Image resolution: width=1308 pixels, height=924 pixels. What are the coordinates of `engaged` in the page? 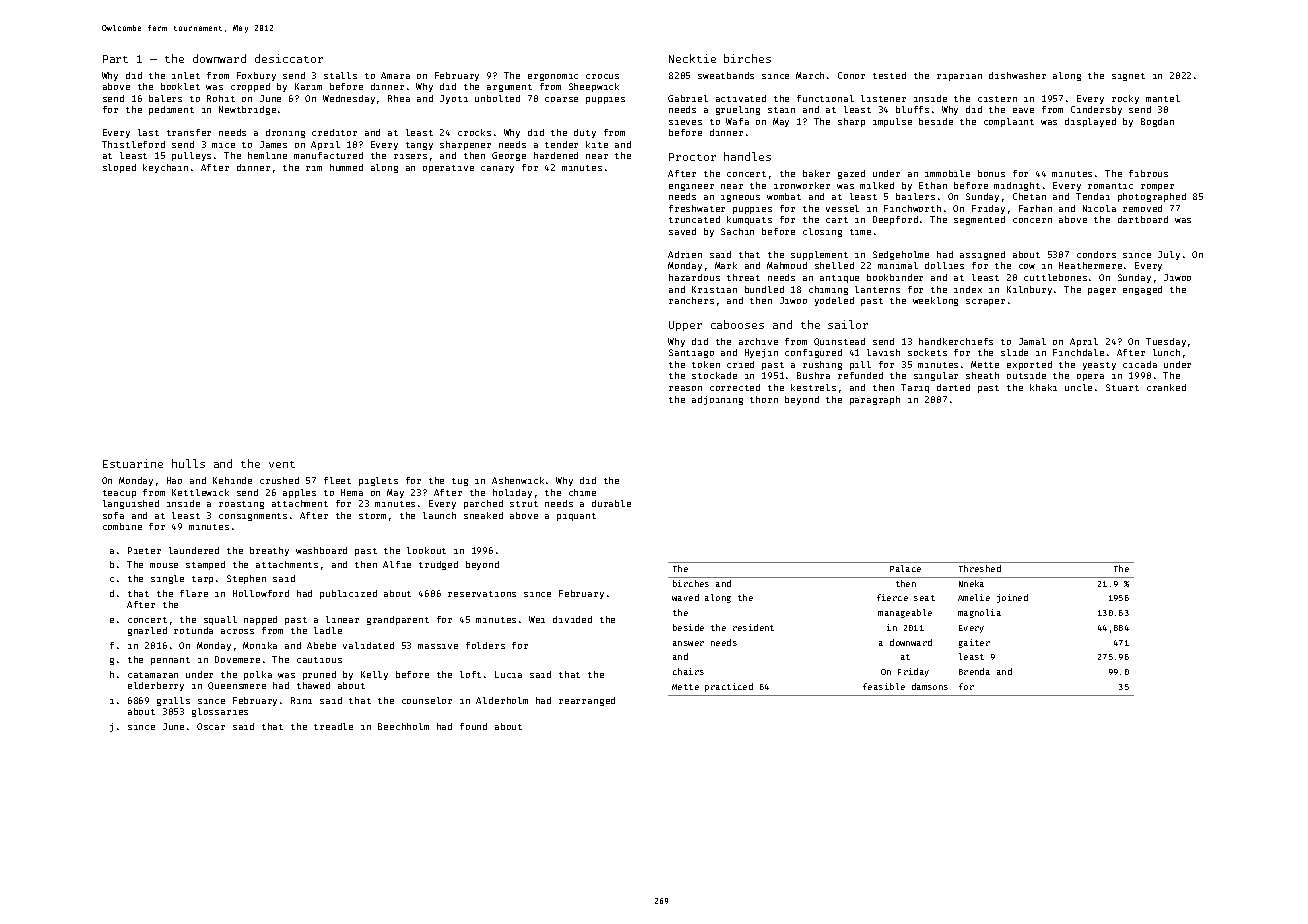 It's located at (1142, 290).
